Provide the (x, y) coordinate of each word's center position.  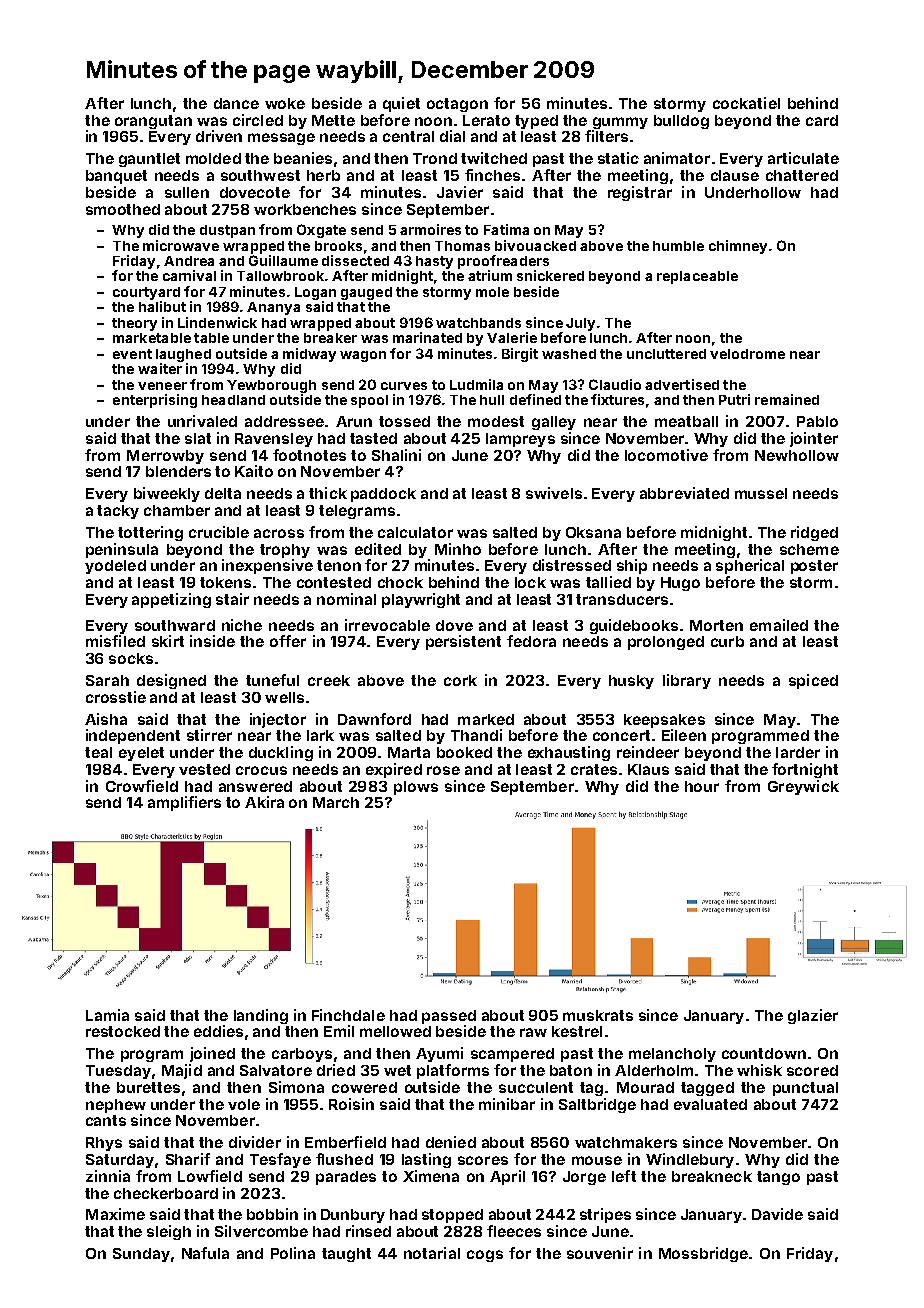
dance (236, 103)
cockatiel (746, 103)
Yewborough (271, 386)
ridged (814, 533)
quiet (401, 104)
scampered (512, 1055)
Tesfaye (280, 1160)
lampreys (520, 440)
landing (261, 1016)
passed (449, 1017)
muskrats (598, 1015)
